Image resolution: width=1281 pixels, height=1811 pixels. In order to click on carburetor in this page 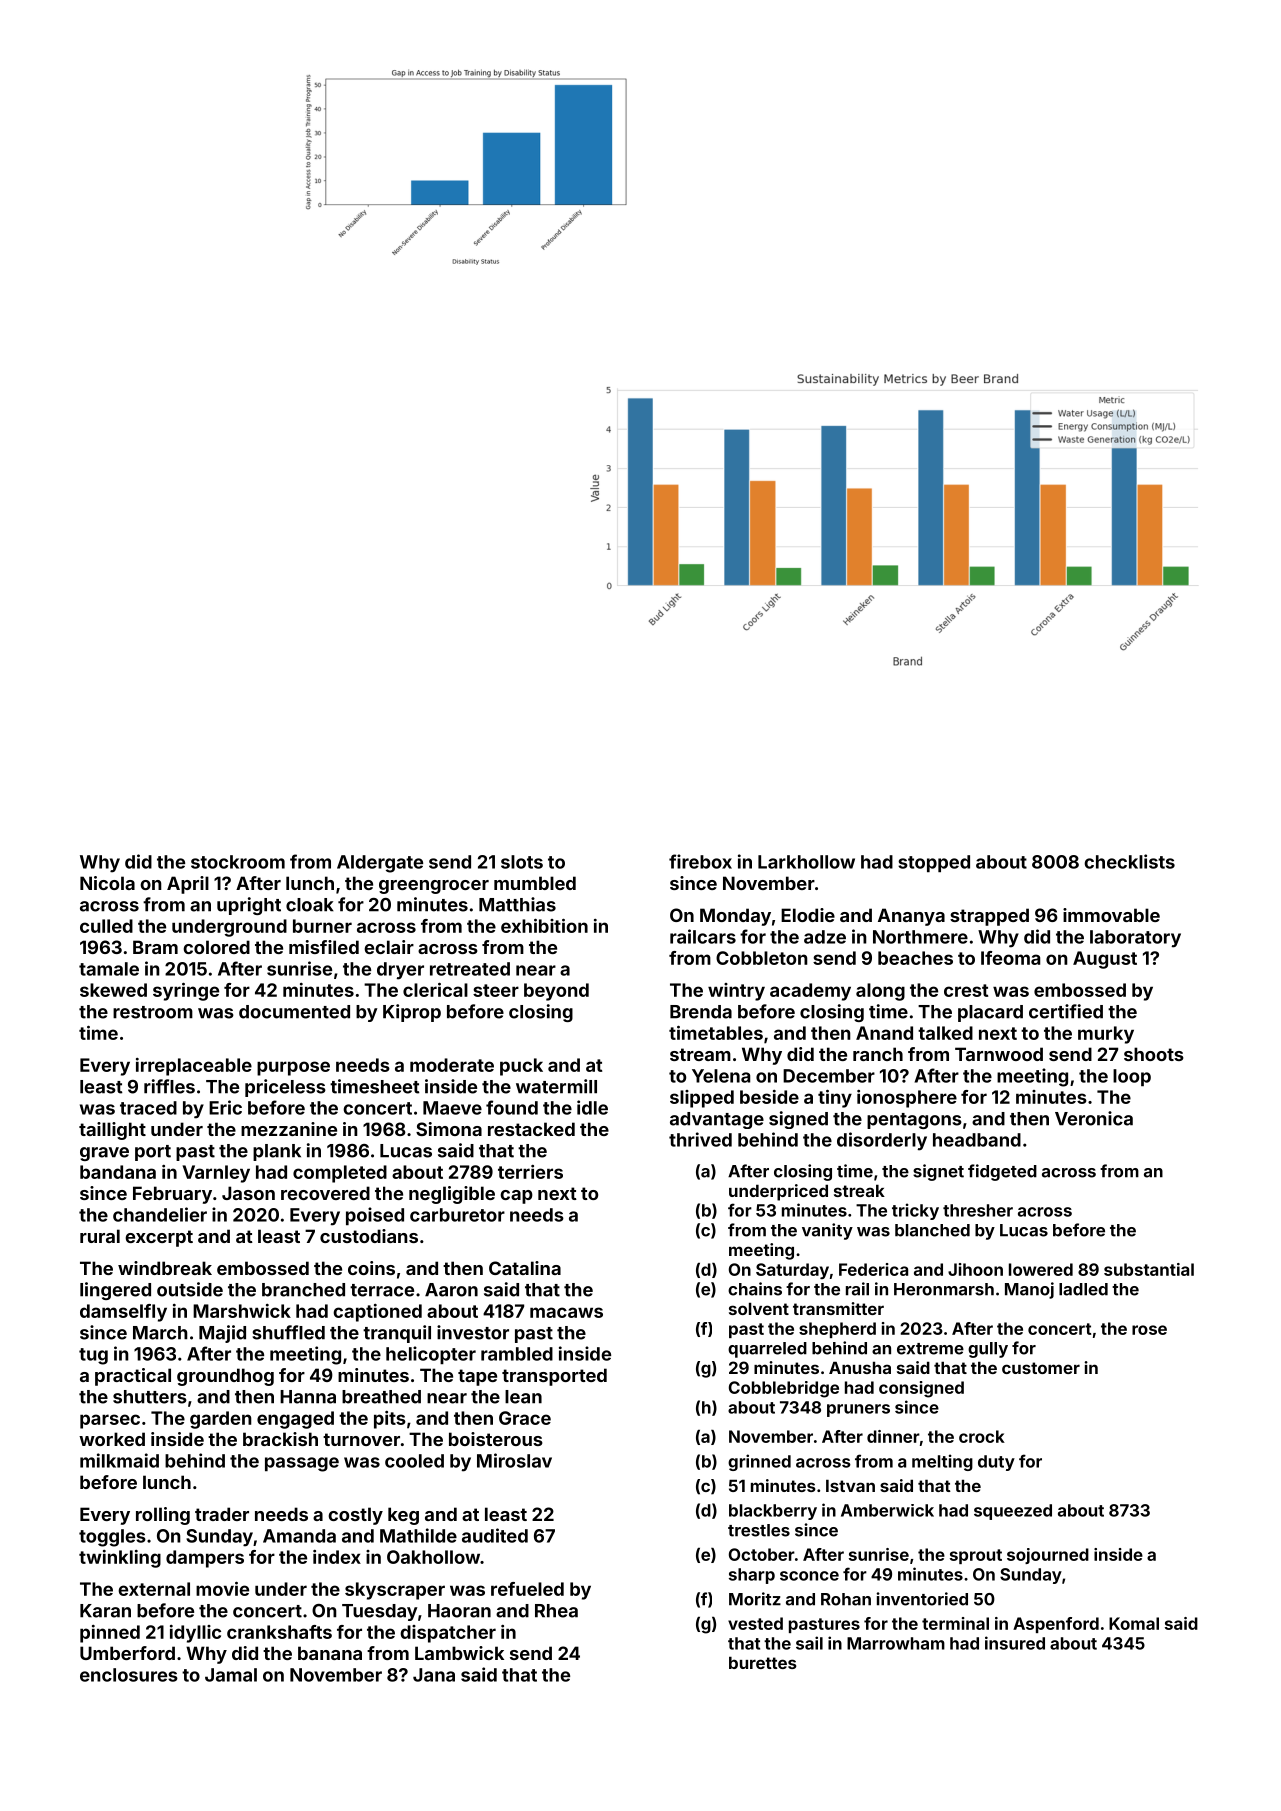, I will do `click(457, 1215)`.
